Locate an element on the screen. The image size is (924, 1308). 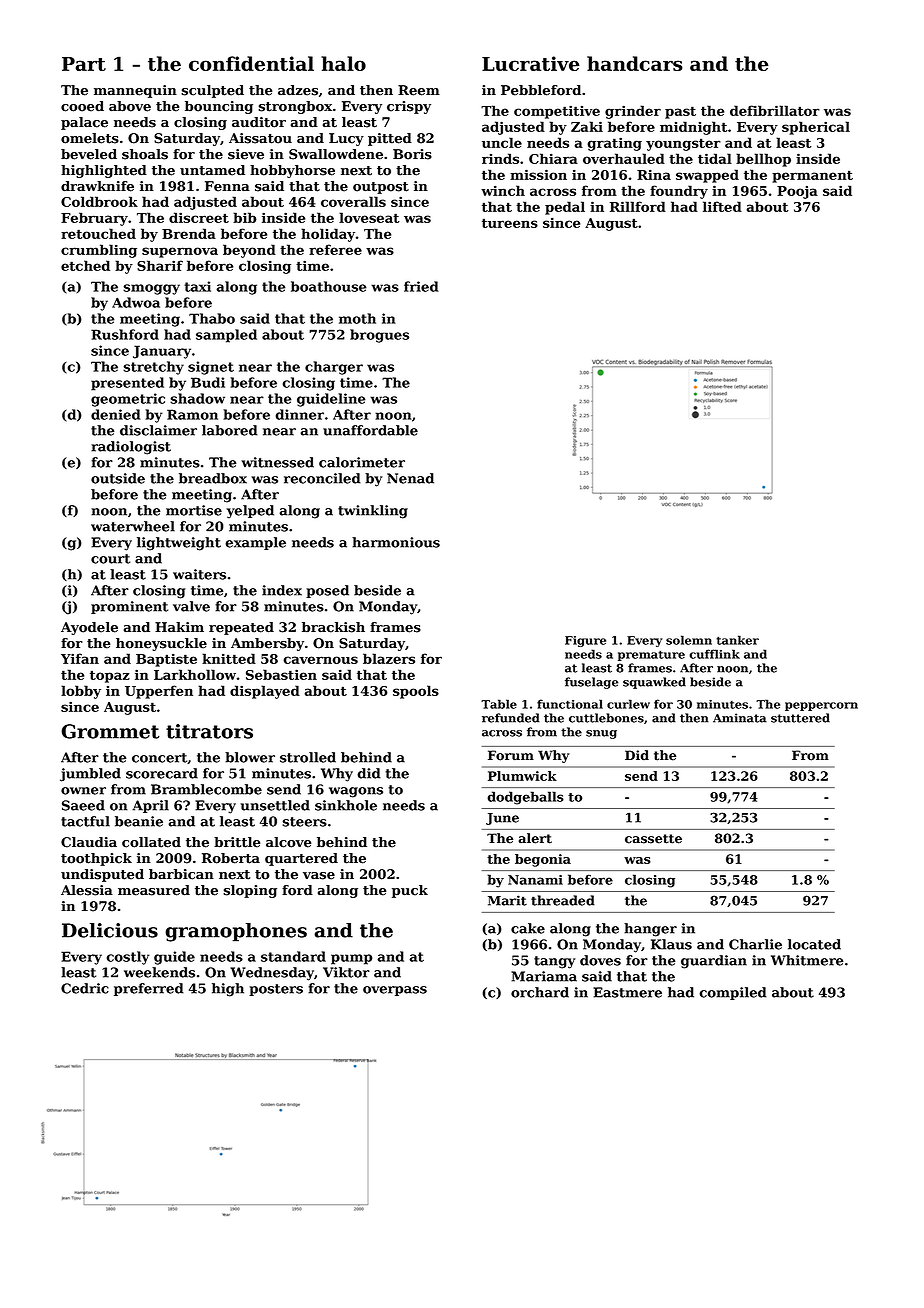
denied is located at coordinates (116, 414).
